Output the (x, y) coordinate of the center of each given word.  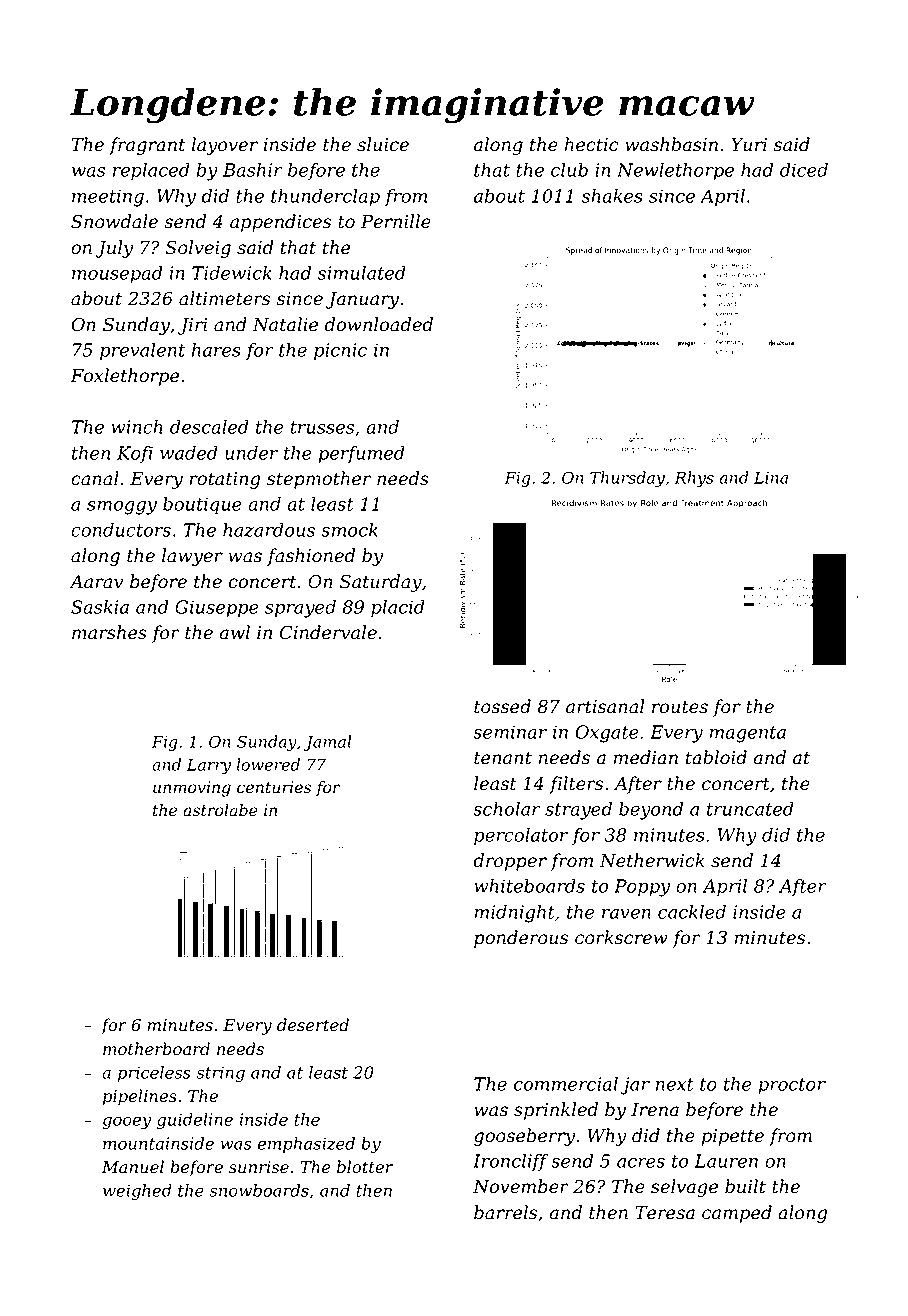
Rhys (694, 479)
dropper (510, 862)
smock (349, 530)
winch (136, 427)
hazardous (269, 530)
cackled (692, 912)
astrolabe (220, 810)
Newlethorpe (675, 172)
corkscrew (621, 937)
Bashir (253, 170)
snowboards (259, 1190)
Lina (771, 478)
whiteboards (529, 886)
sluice (383, 144)
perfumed (361, 455)
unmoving (192, 789)
